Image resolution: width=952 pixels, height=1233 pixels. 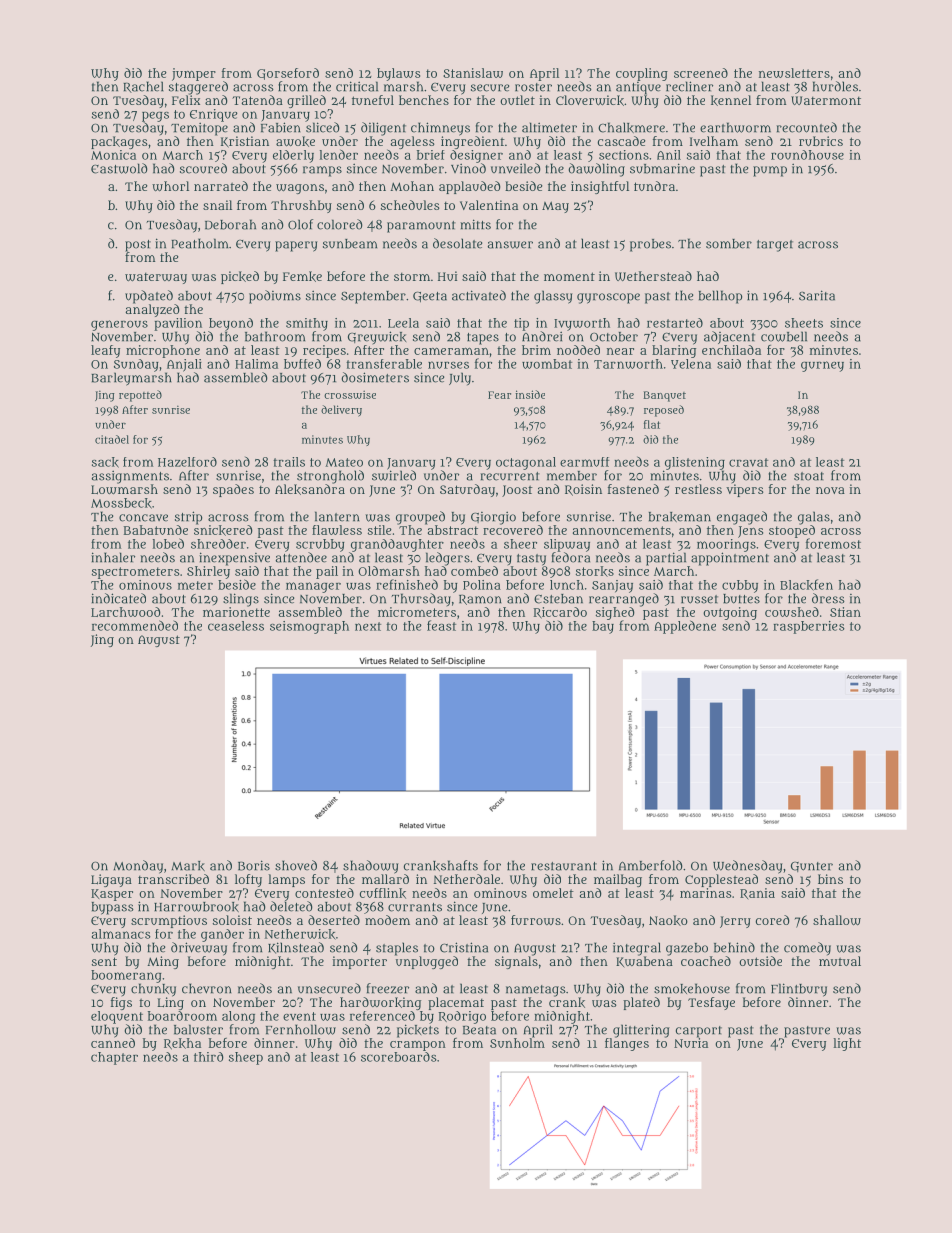 What do you see at coordinates (135, 625) in the document?
I see `recommended` at bounding box center [135, 625].
